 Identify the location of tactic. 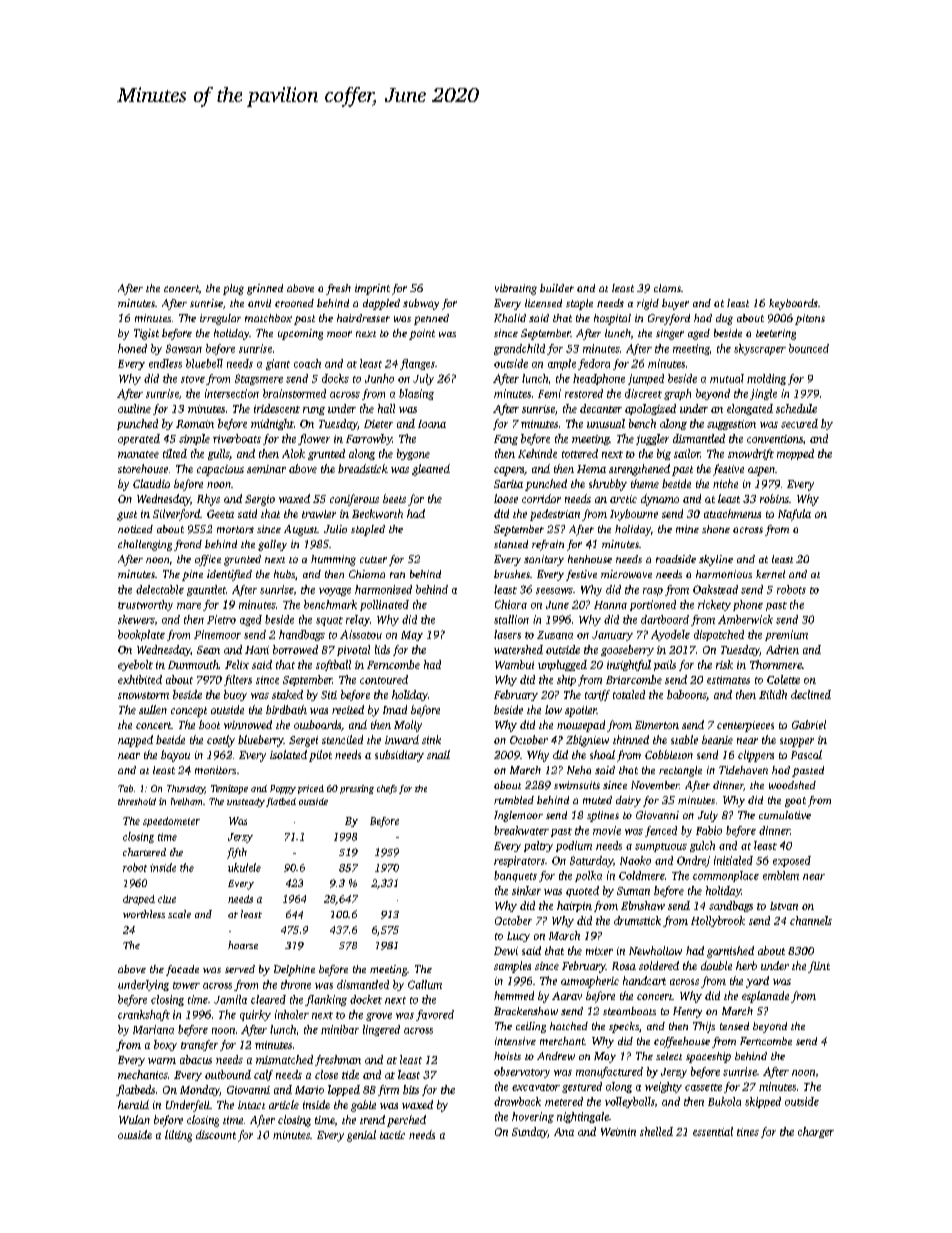
(392, 1135).
